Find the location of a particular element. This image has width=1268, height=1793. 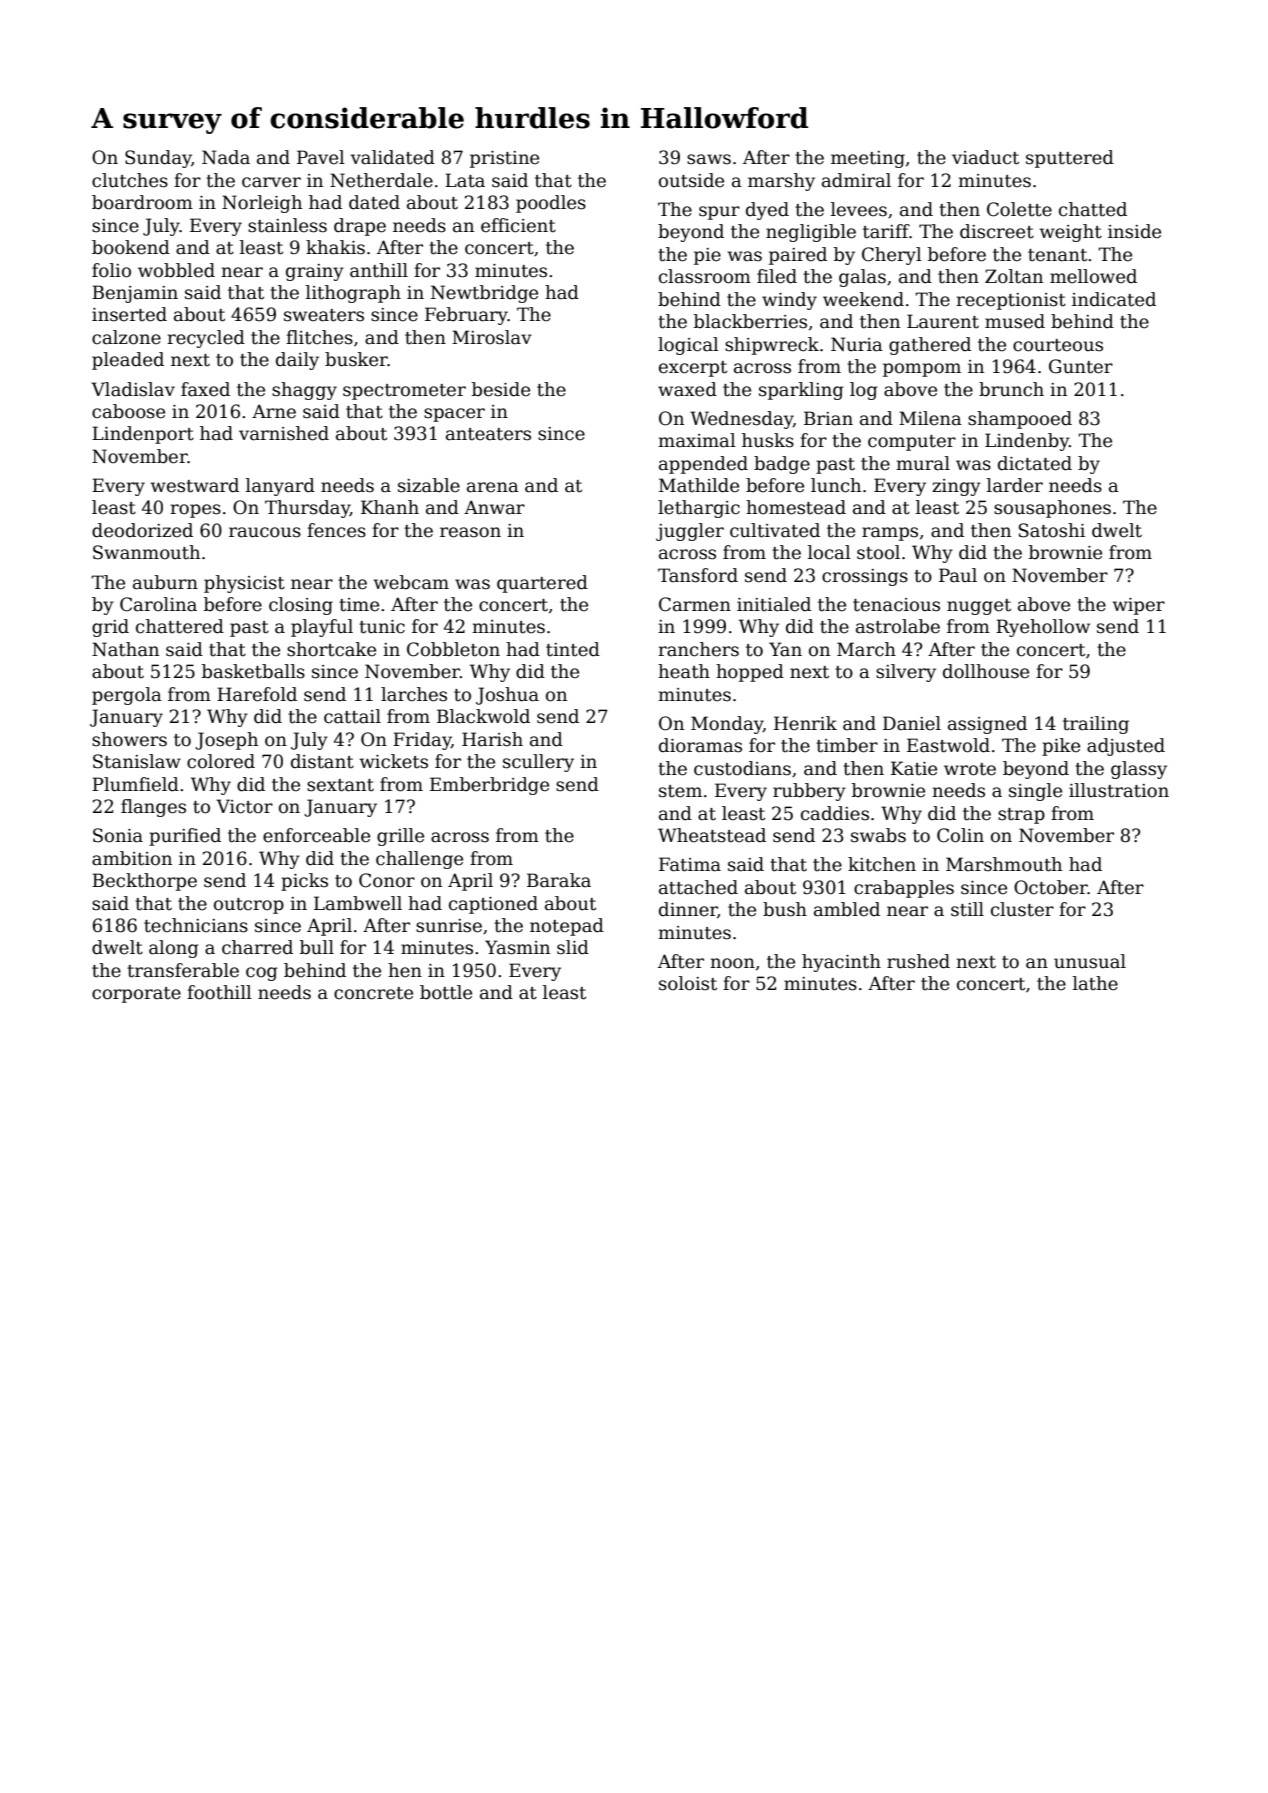

spacer is located at coordinates (454, 415).
